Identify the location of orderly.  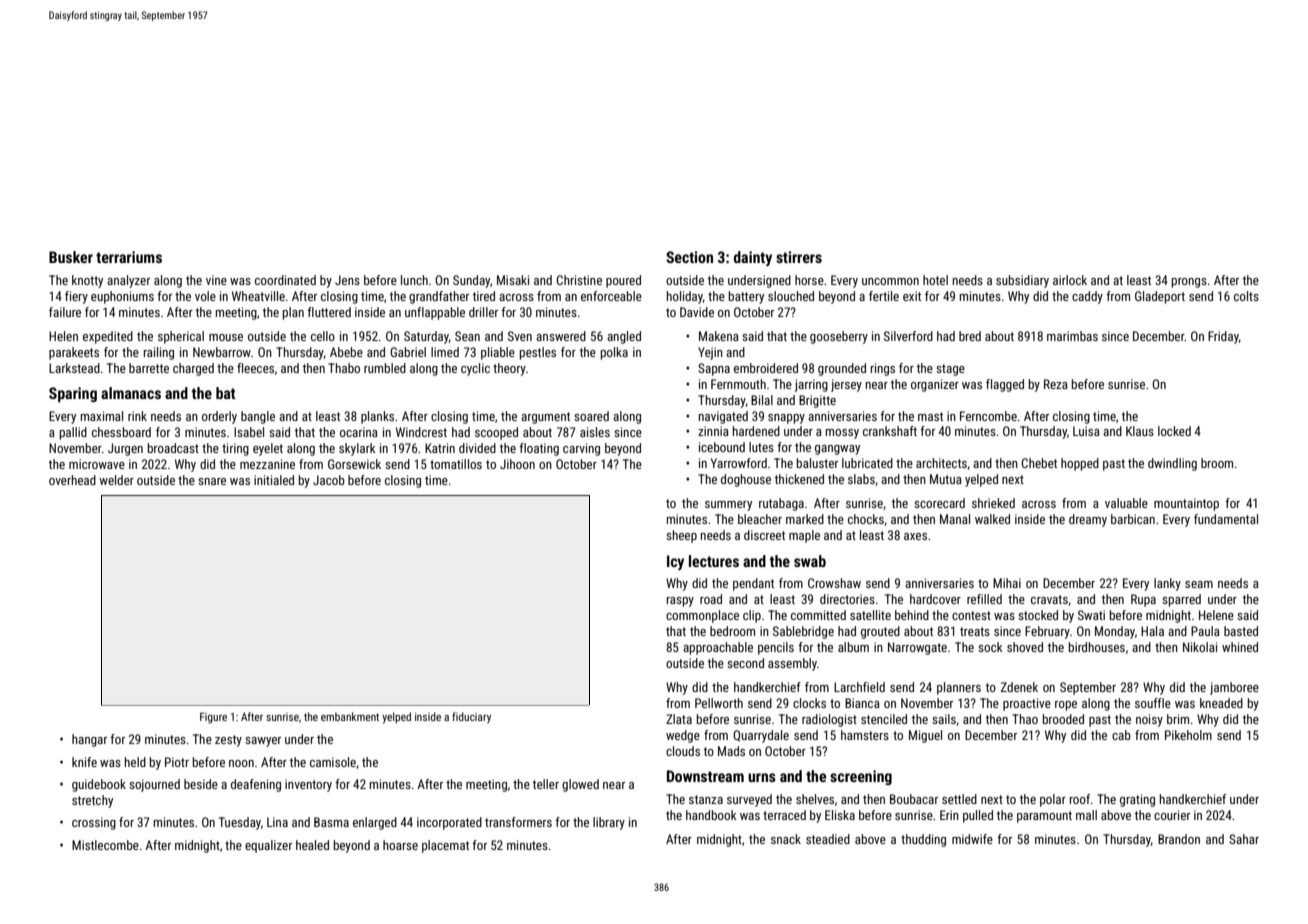
(219, 417).
